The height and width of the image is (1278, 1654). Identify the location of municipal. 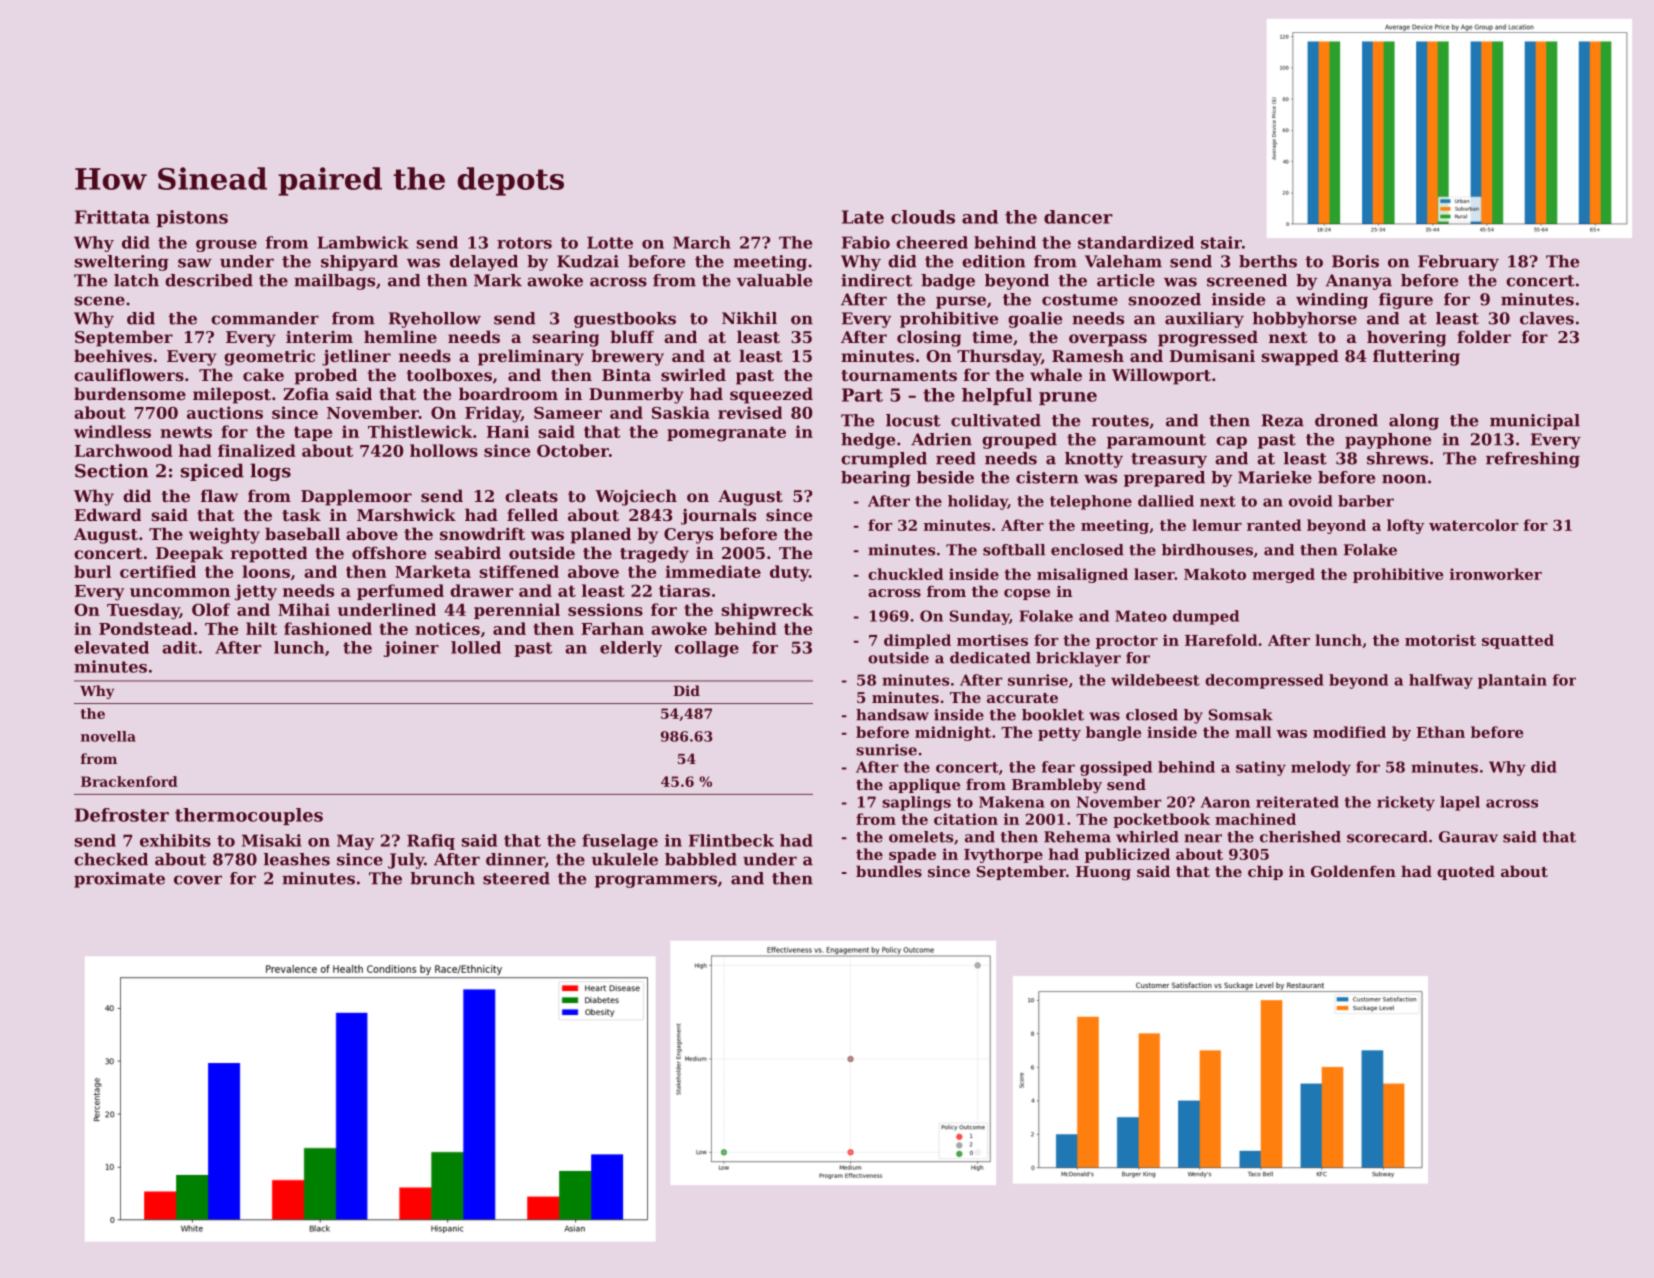
(1535, 422).
